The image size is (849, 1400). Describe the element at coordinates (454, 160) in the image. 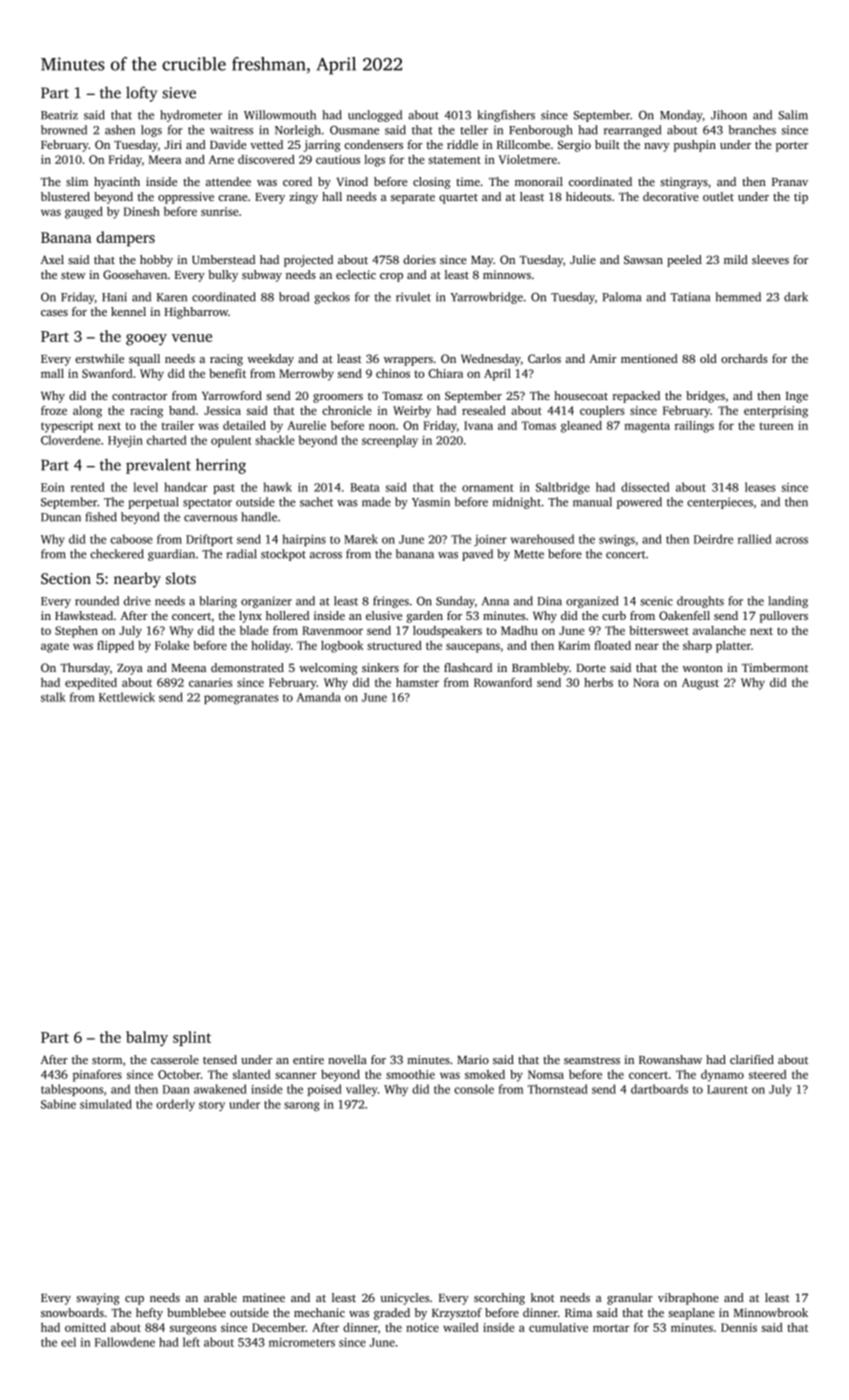

I see `statement` at that location.
